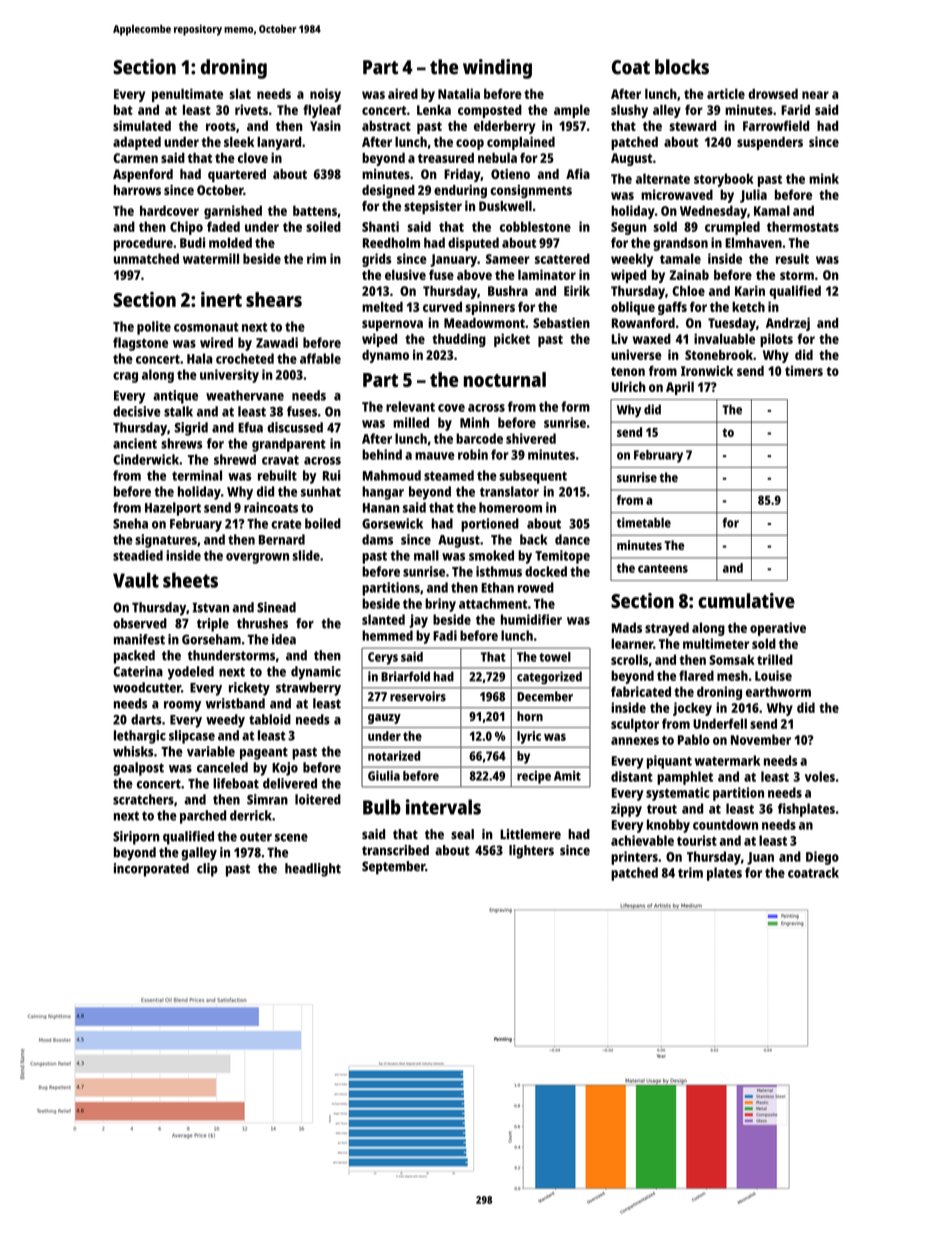 The height and width of the page is (1233, 952). Describe the element at coordinates (286, 524) in the page. I see `crate` at that location.
